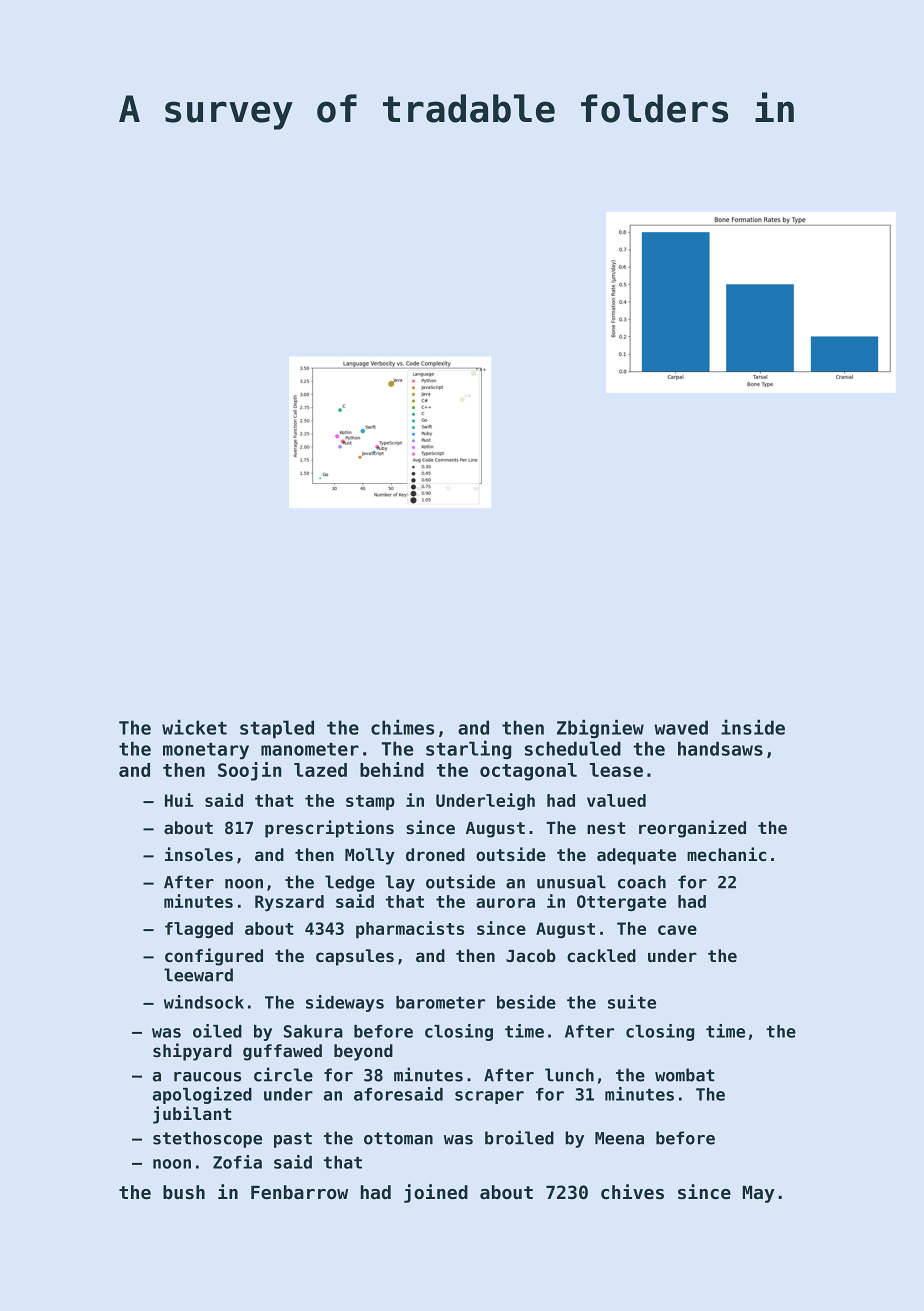  Describe the element at coordinates (194, 727) in the screenshot. I see `wicket` at that location.
